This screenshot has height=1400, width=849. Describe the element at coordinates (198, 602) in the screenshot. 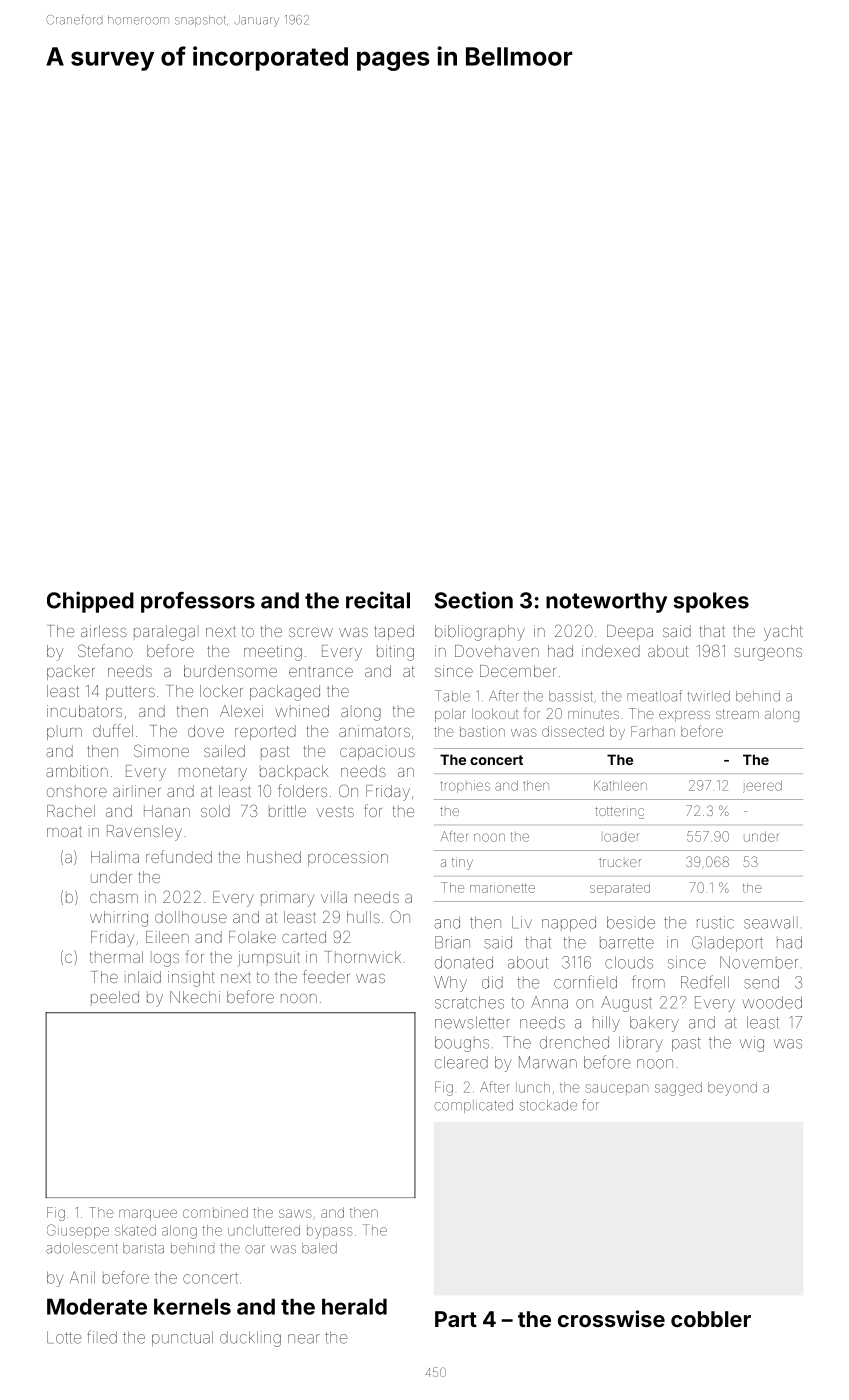

I see `professors` at that location.
